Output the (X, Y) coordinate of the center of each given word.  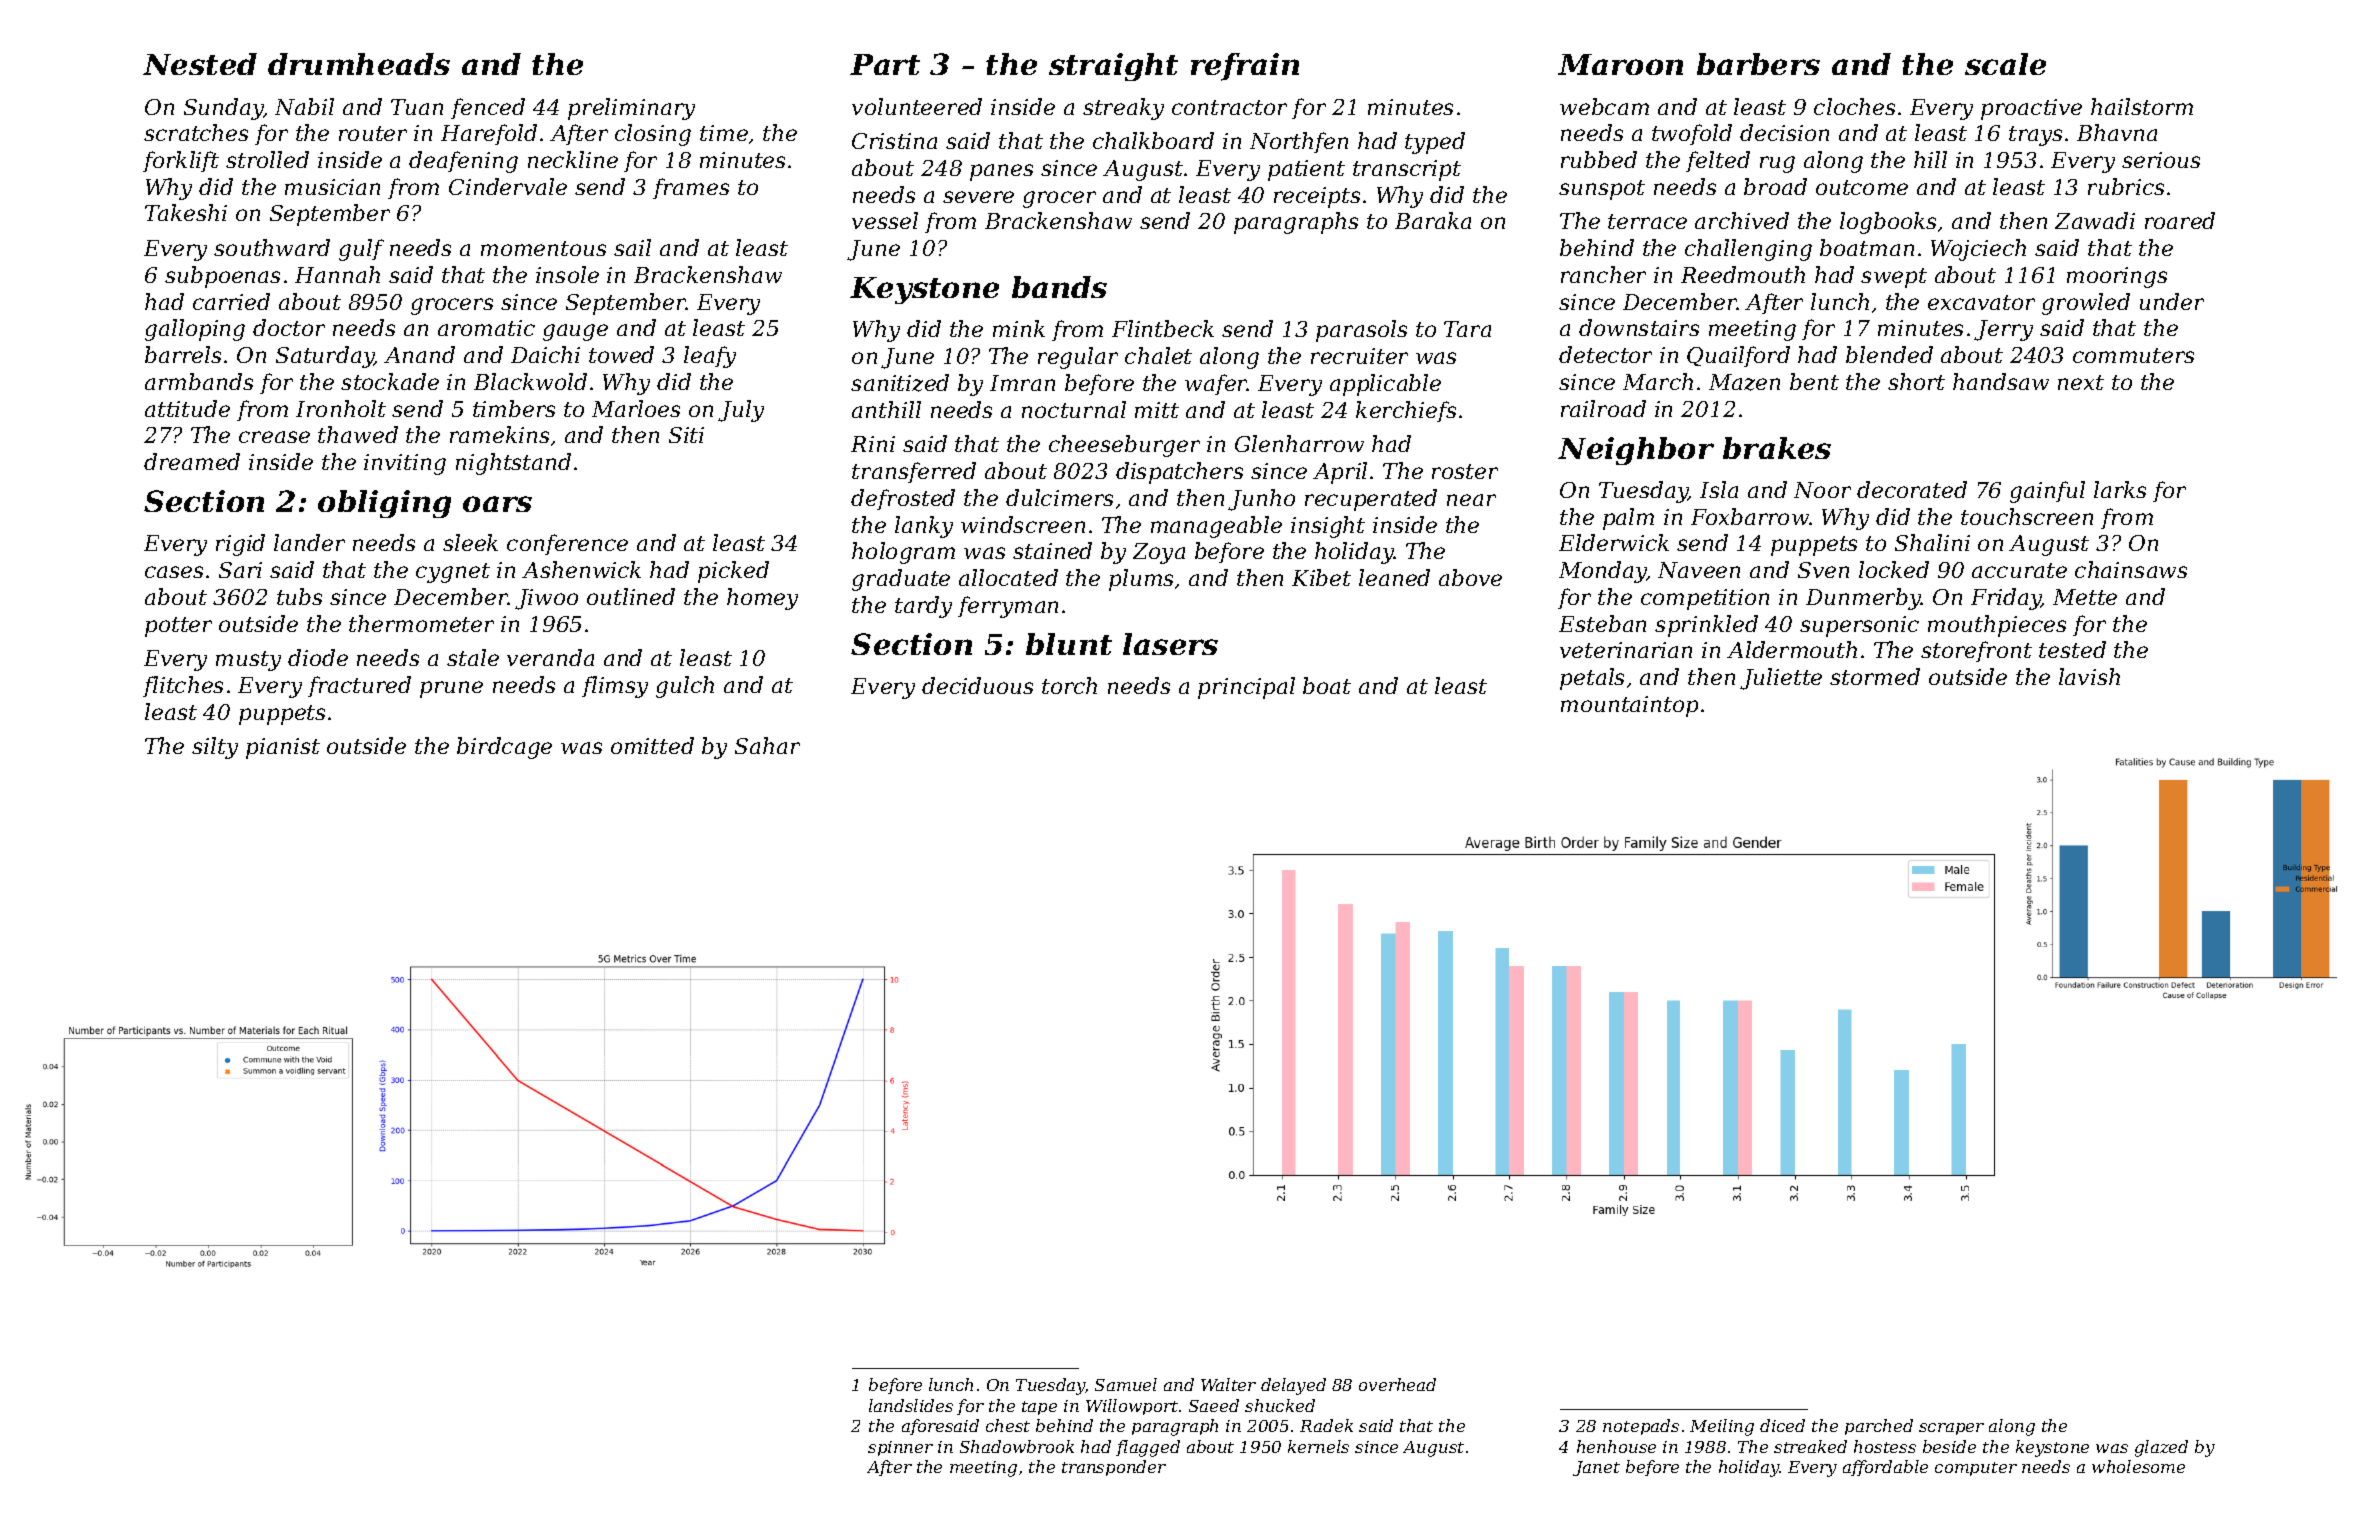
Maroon (1620, 64)
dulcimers (1059, 497)
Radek (1326, 1425)
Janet (1596, 1468)
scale (2005, 64)
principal (1246, 688)
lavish (2089, 676)
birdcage (504, 748)
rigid (240, 545)
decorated (1912, 489)
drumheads (359, 64)
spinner (900, 1448)
